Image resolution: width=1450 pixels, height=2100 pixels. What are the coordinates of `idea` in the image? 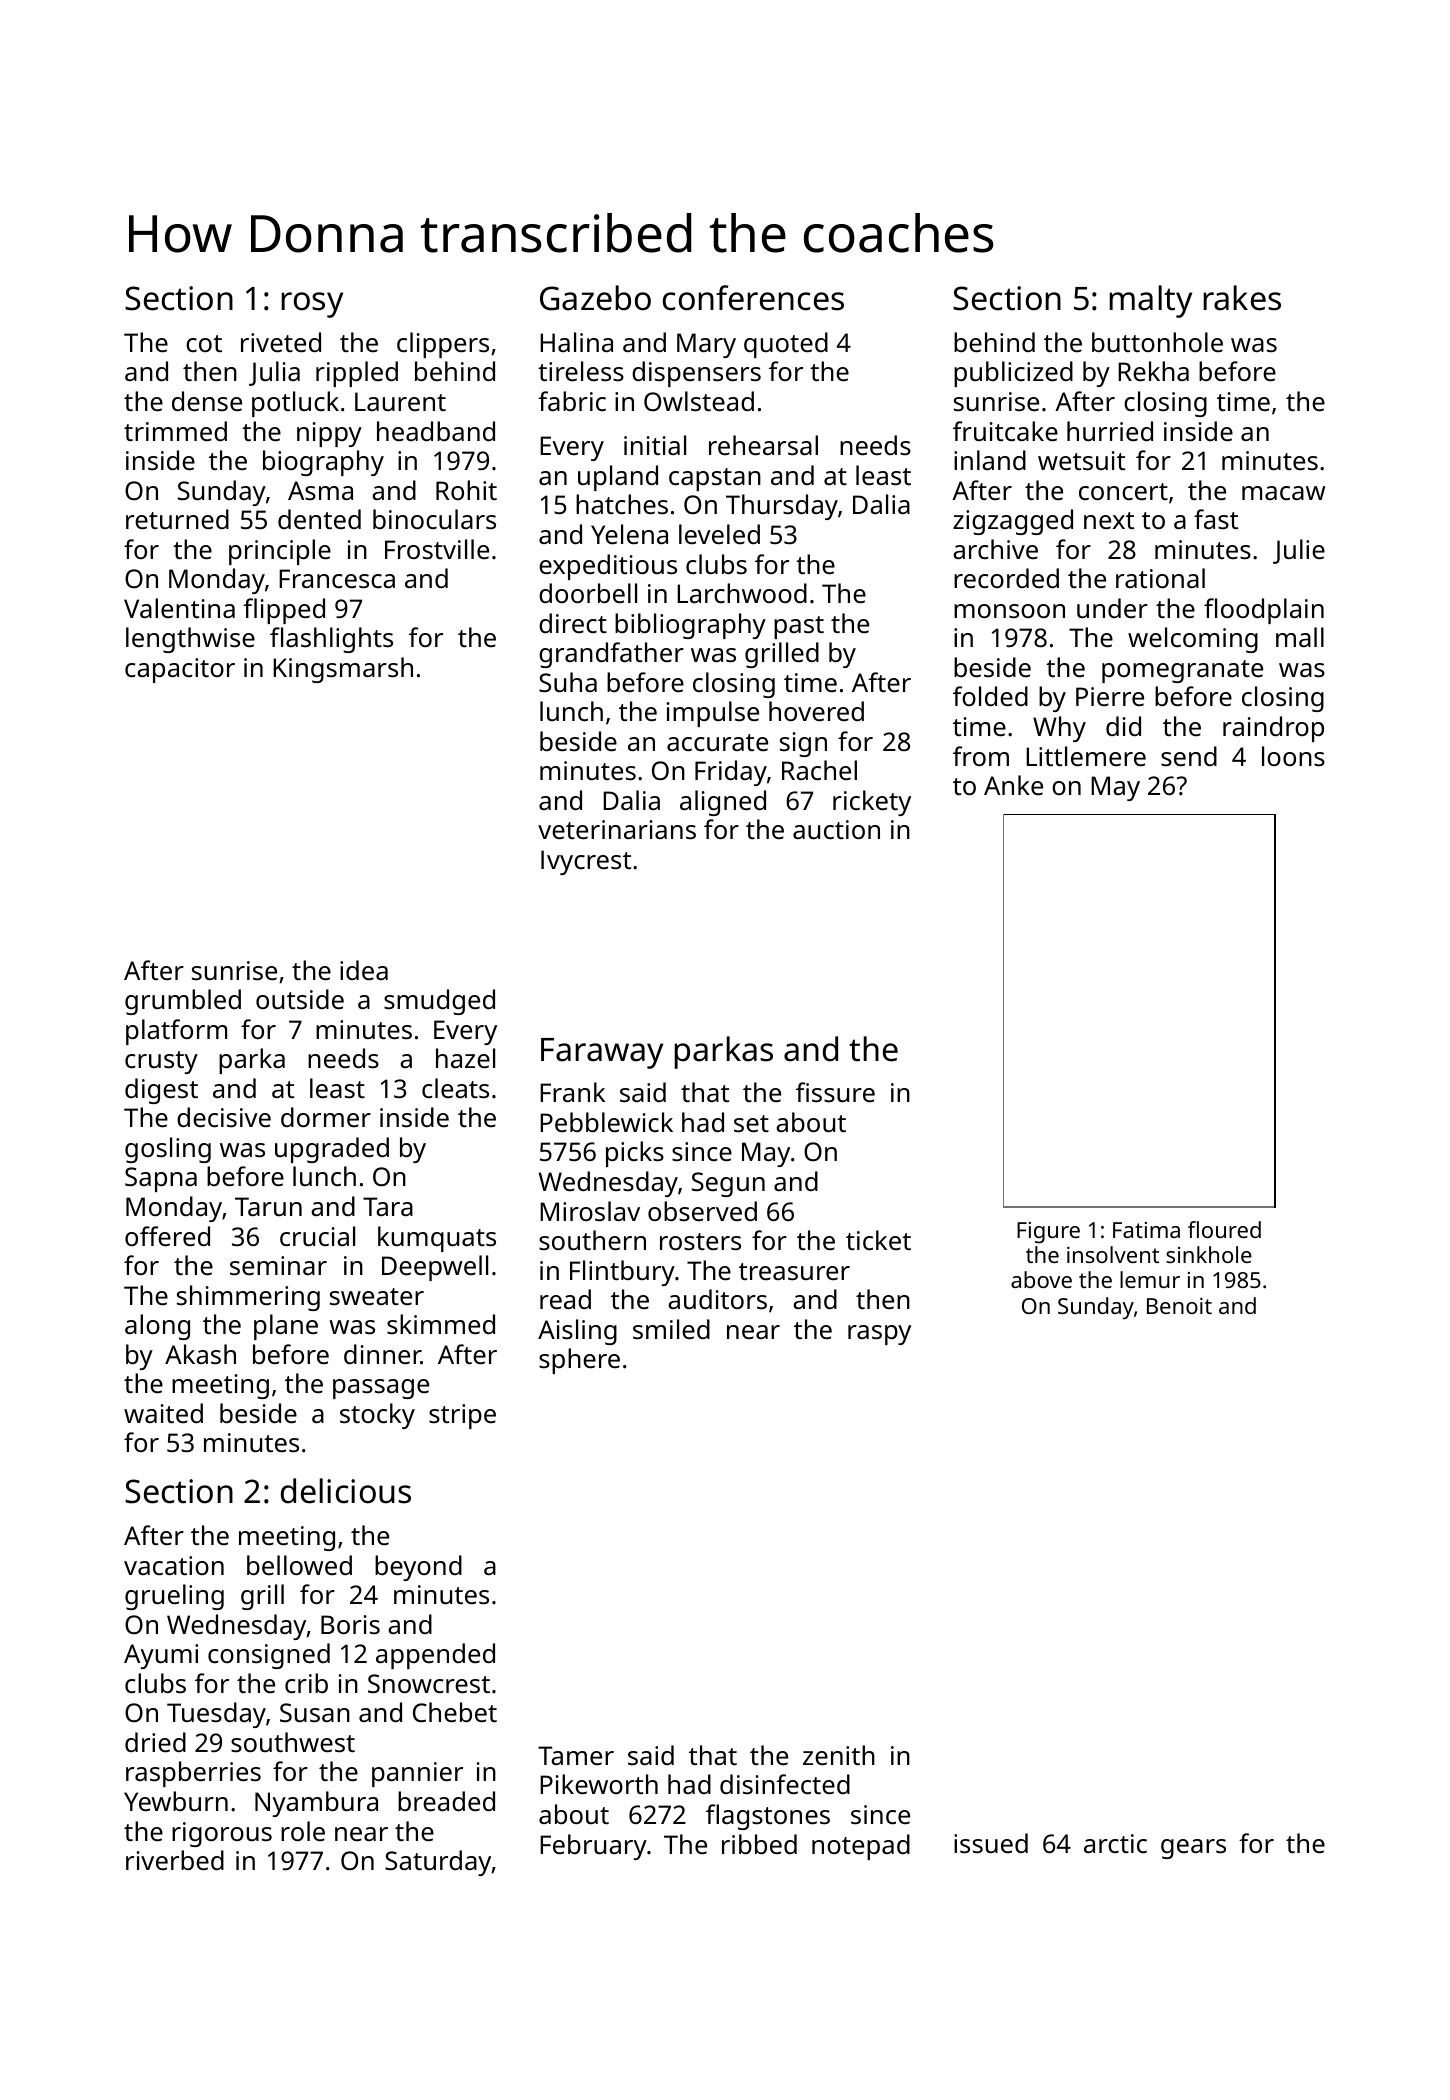 It's located at (364, 970).
